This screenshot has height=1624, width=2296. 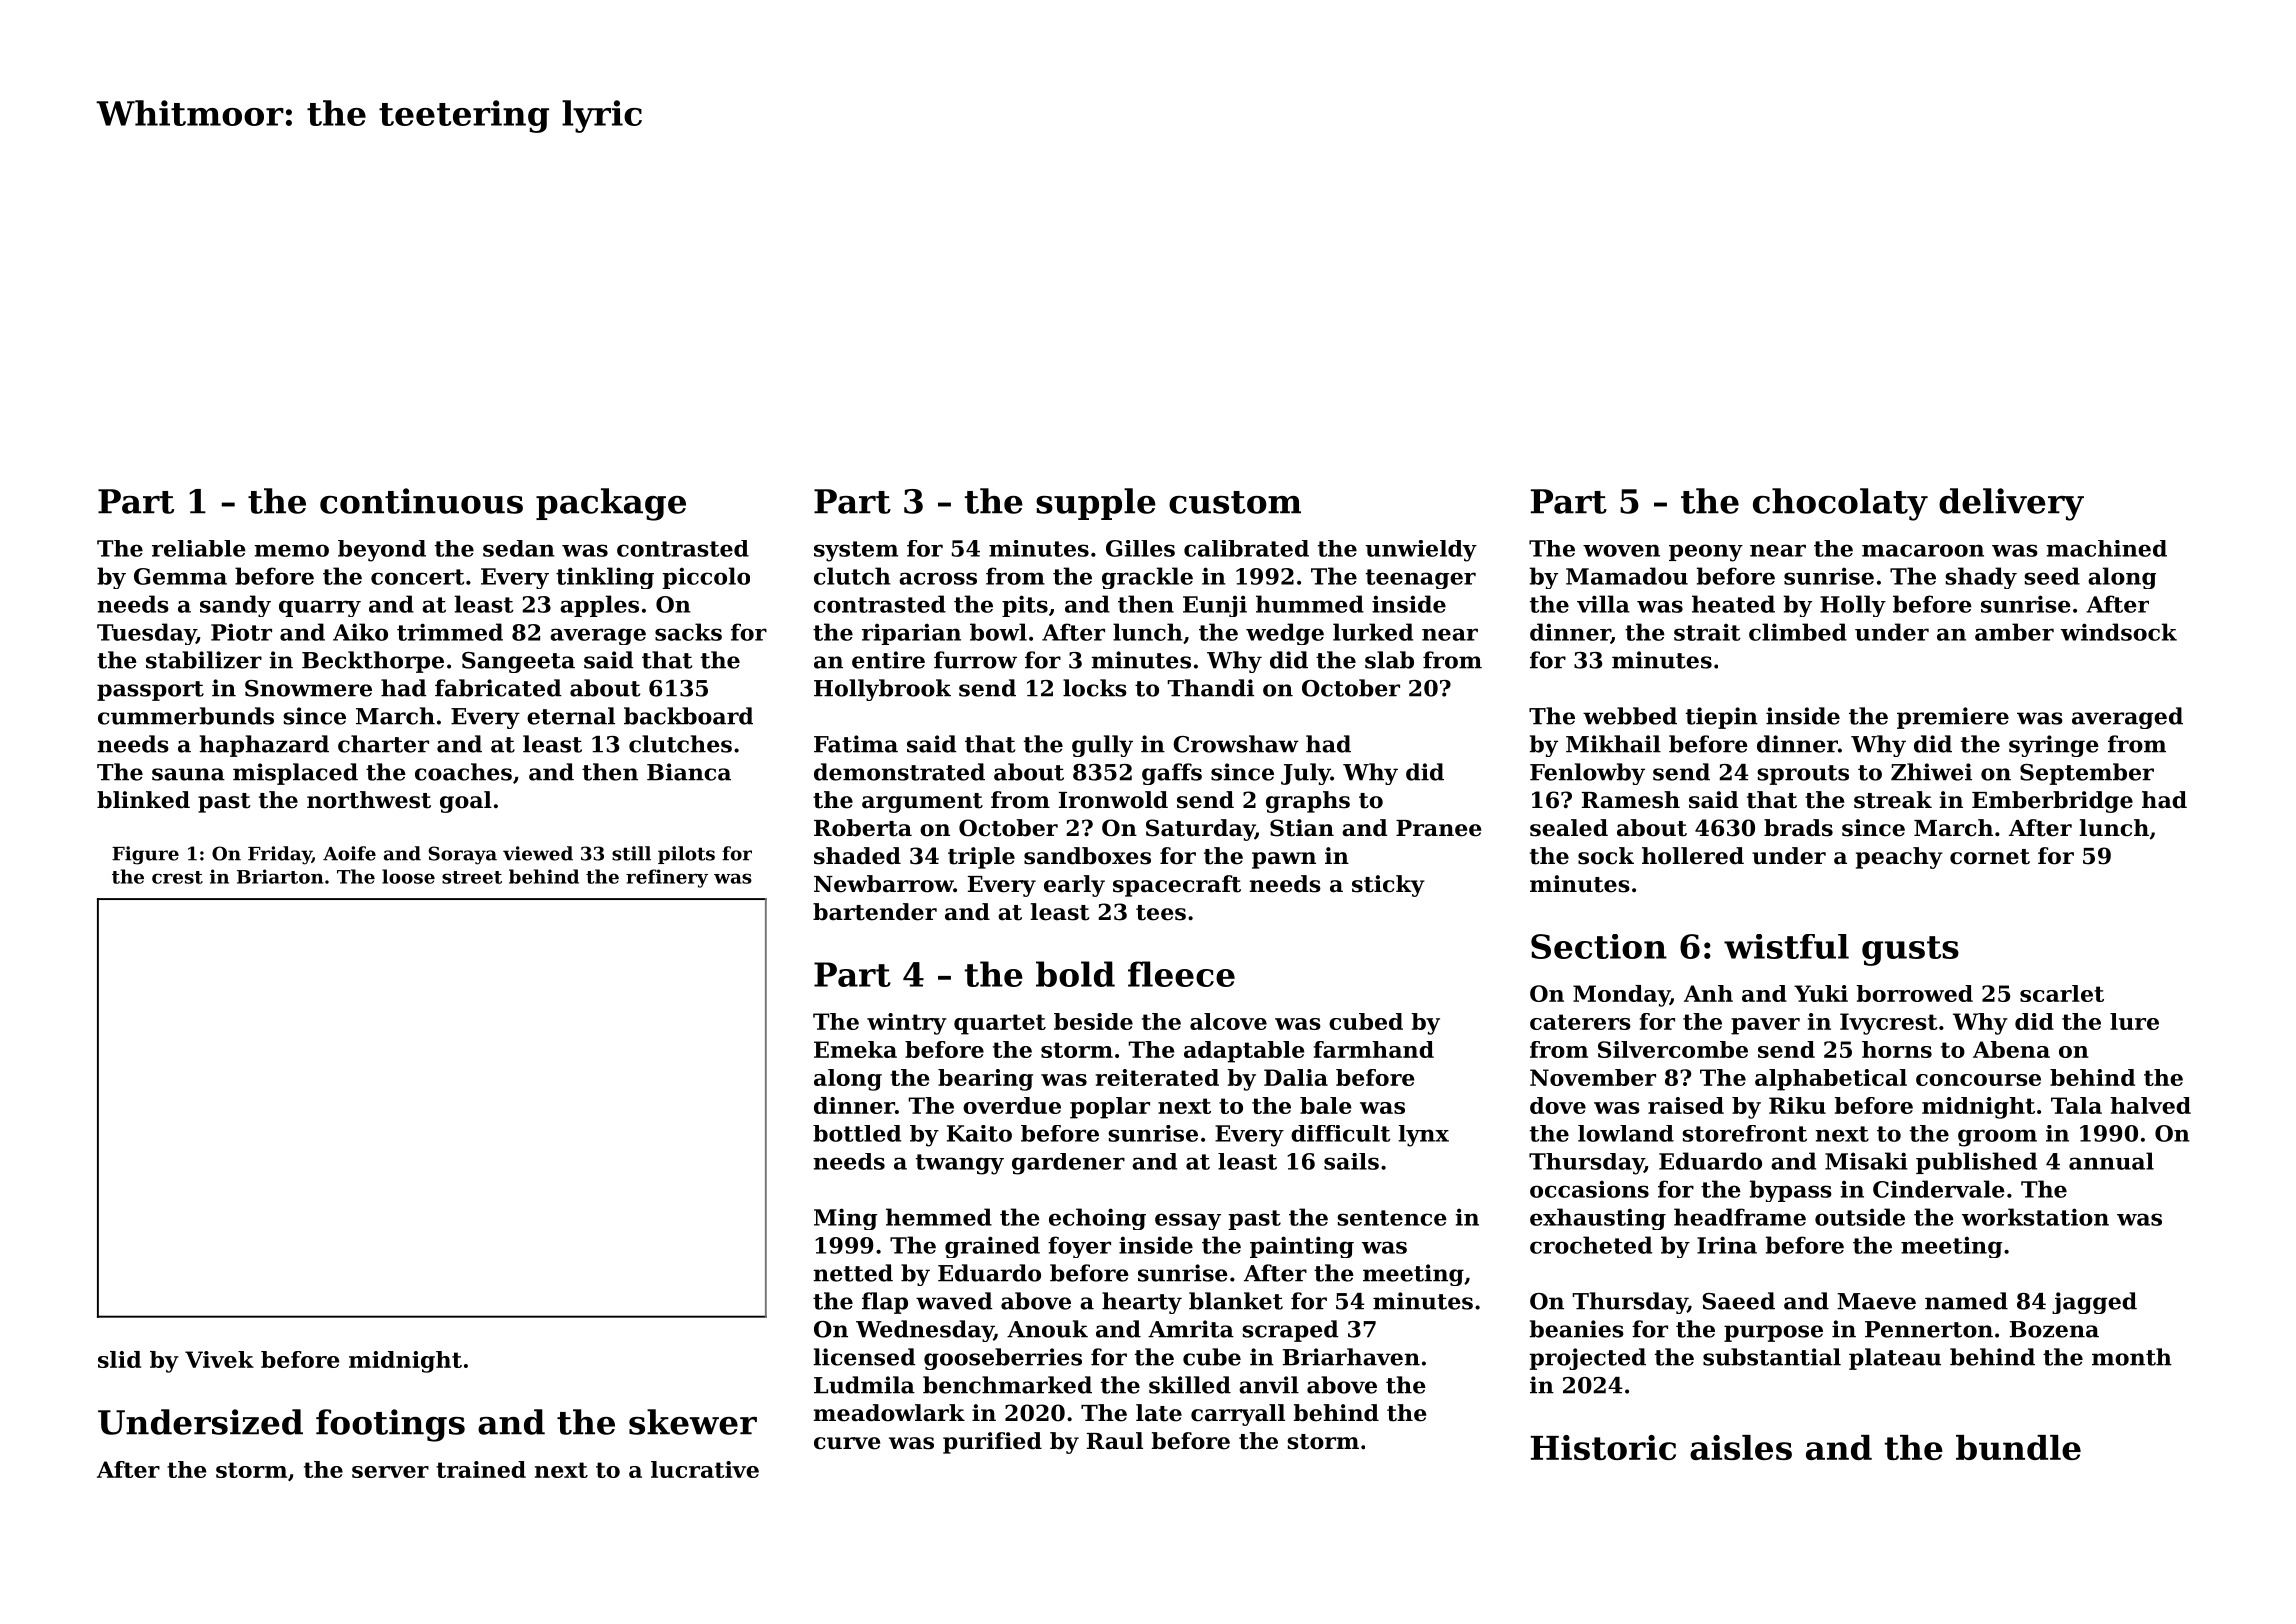 I want to click on month, so click(x=2132, y=1357).
